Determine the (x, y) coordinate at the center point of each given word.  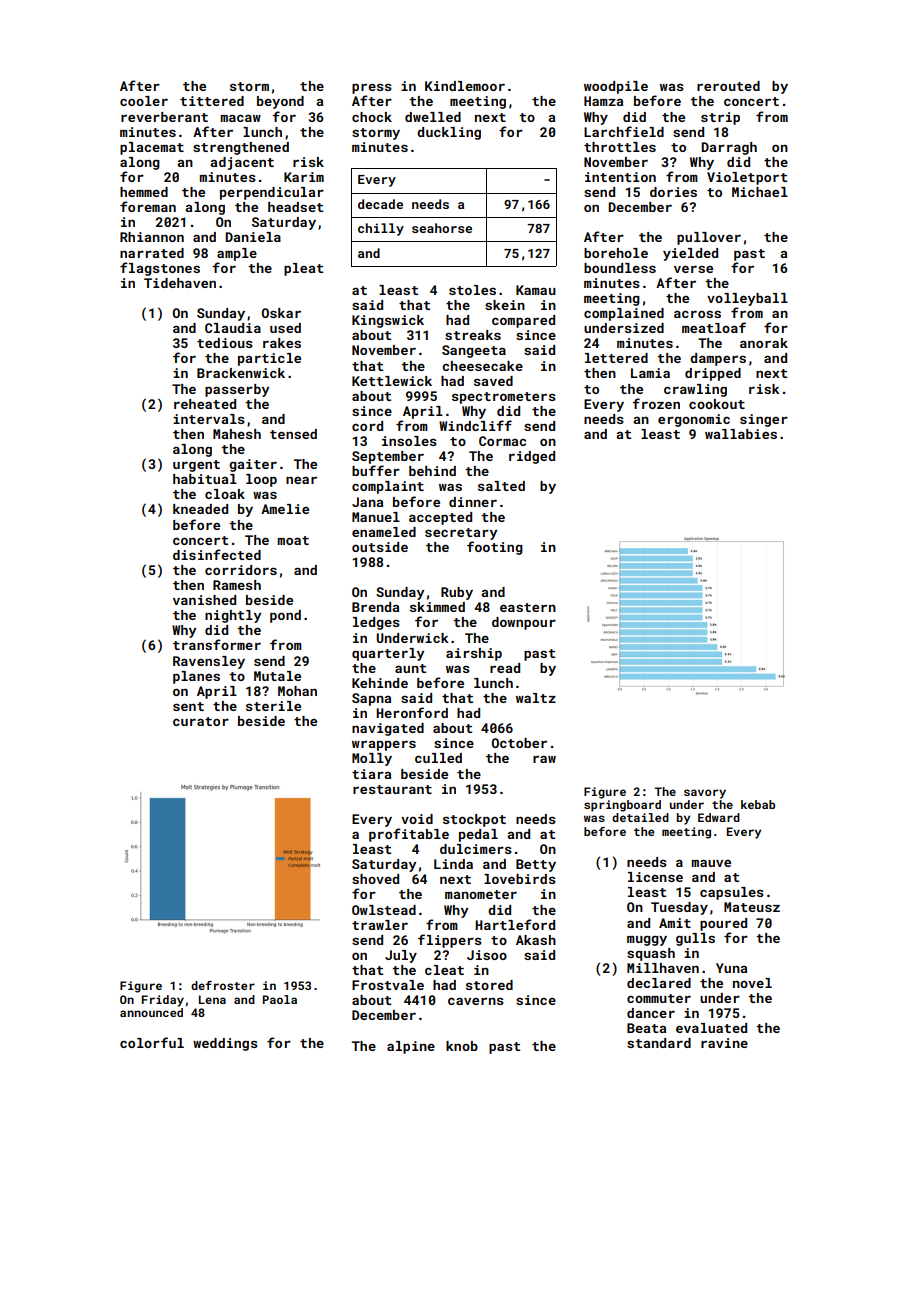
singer (764, 420)
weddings (225, 1044)
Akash (536, 940)
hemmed (144, 192)
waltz (536, 698)
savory (705, 794)
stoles (472, 290)
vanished (204, 600)
